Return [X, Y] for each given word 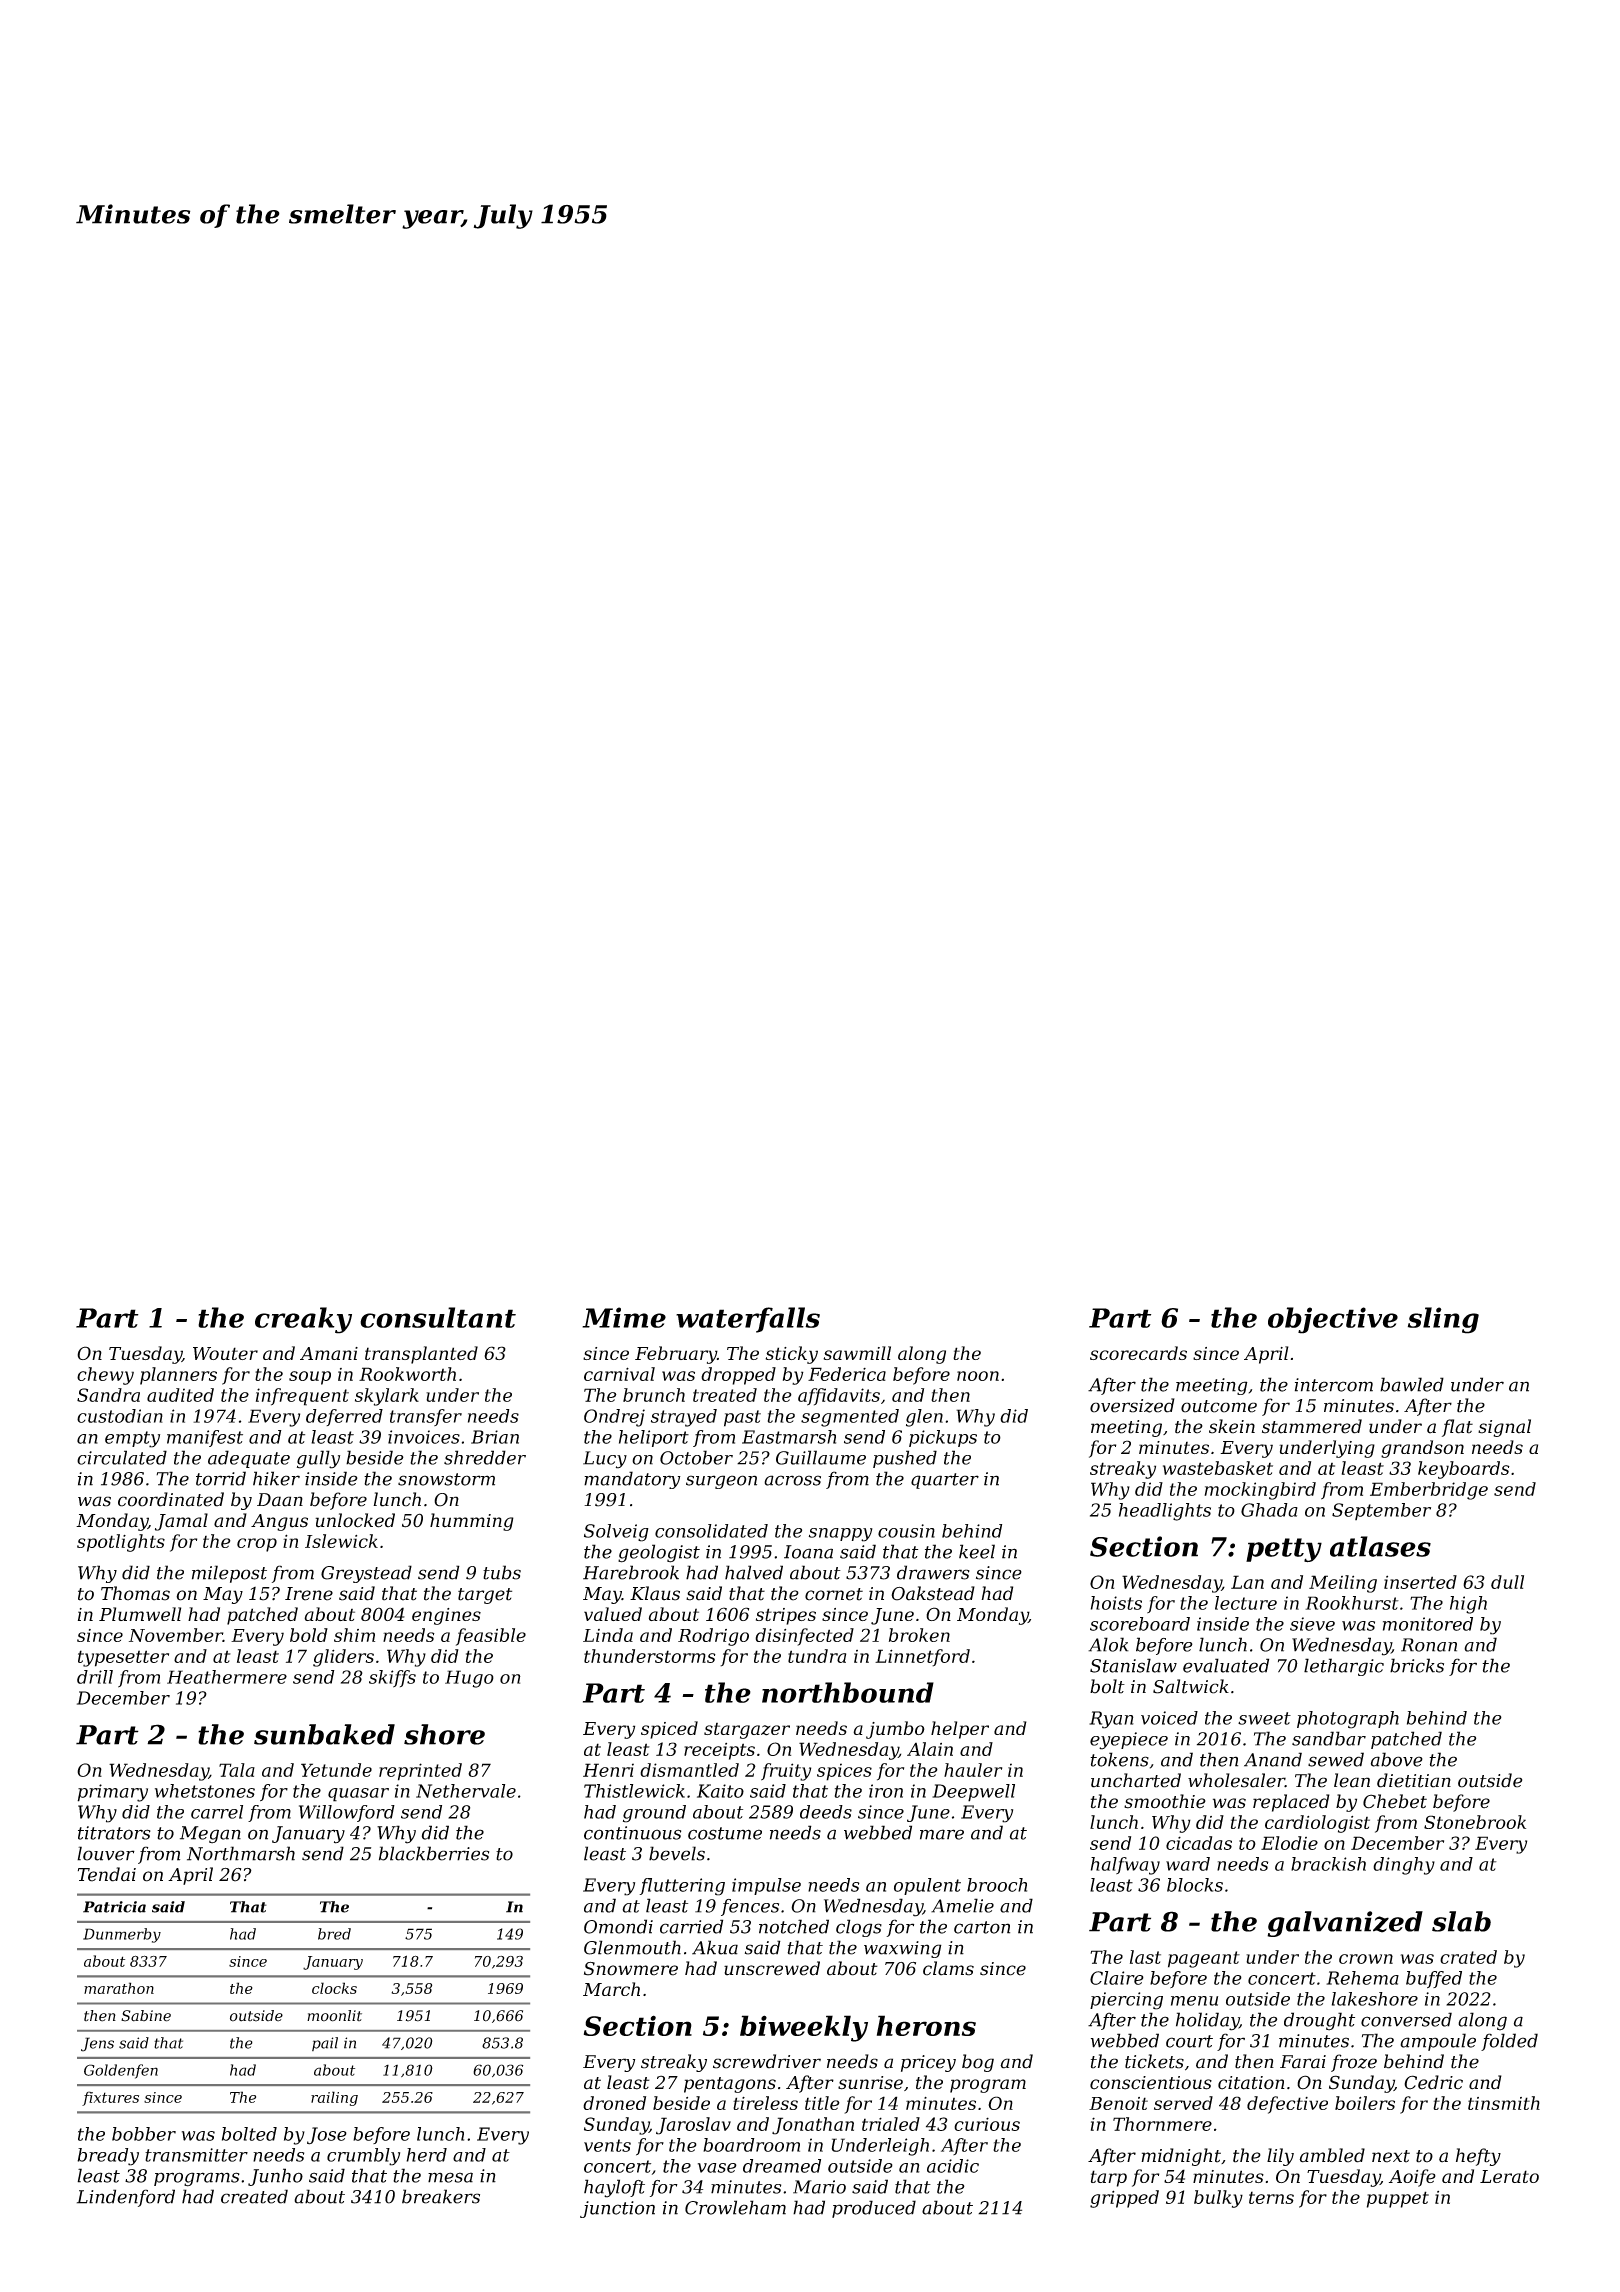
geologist [659, 1553]
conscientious [1151, 2083]
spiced [669, 1730]
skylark [387, 1397]
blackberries [434, 1853]
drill [95, 1677]
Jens [97, 2044]
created [254, 2196]
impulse [766, 1886]
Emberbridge [1429, 1491]
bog [978, 2063]
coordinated [171, 1499]
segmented [850, 1418]
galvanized [1345, 1924]
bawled [1412, 1384]
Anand [1273, 1759]
